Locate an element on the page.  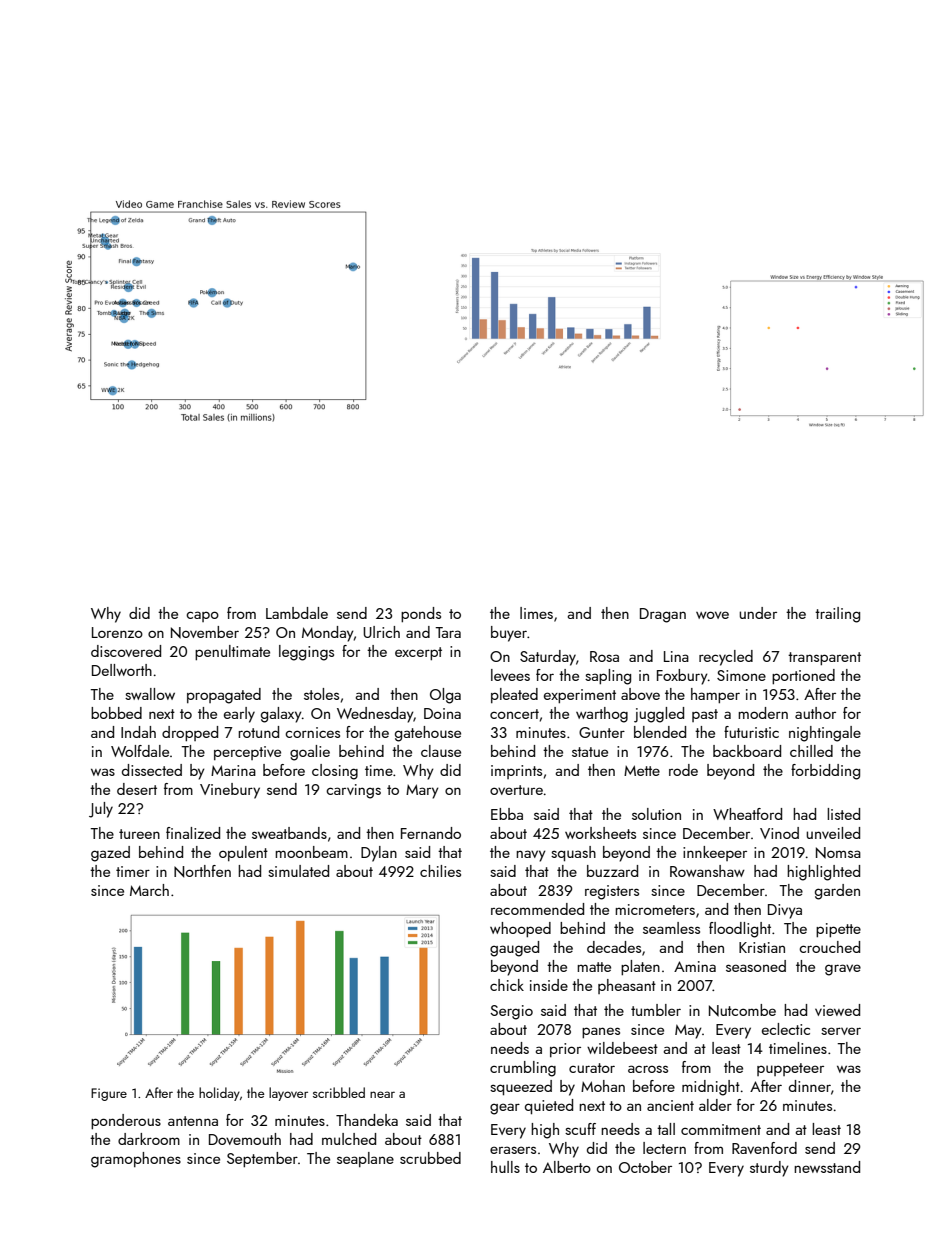
buyer is located at coordinates (509, 634).
